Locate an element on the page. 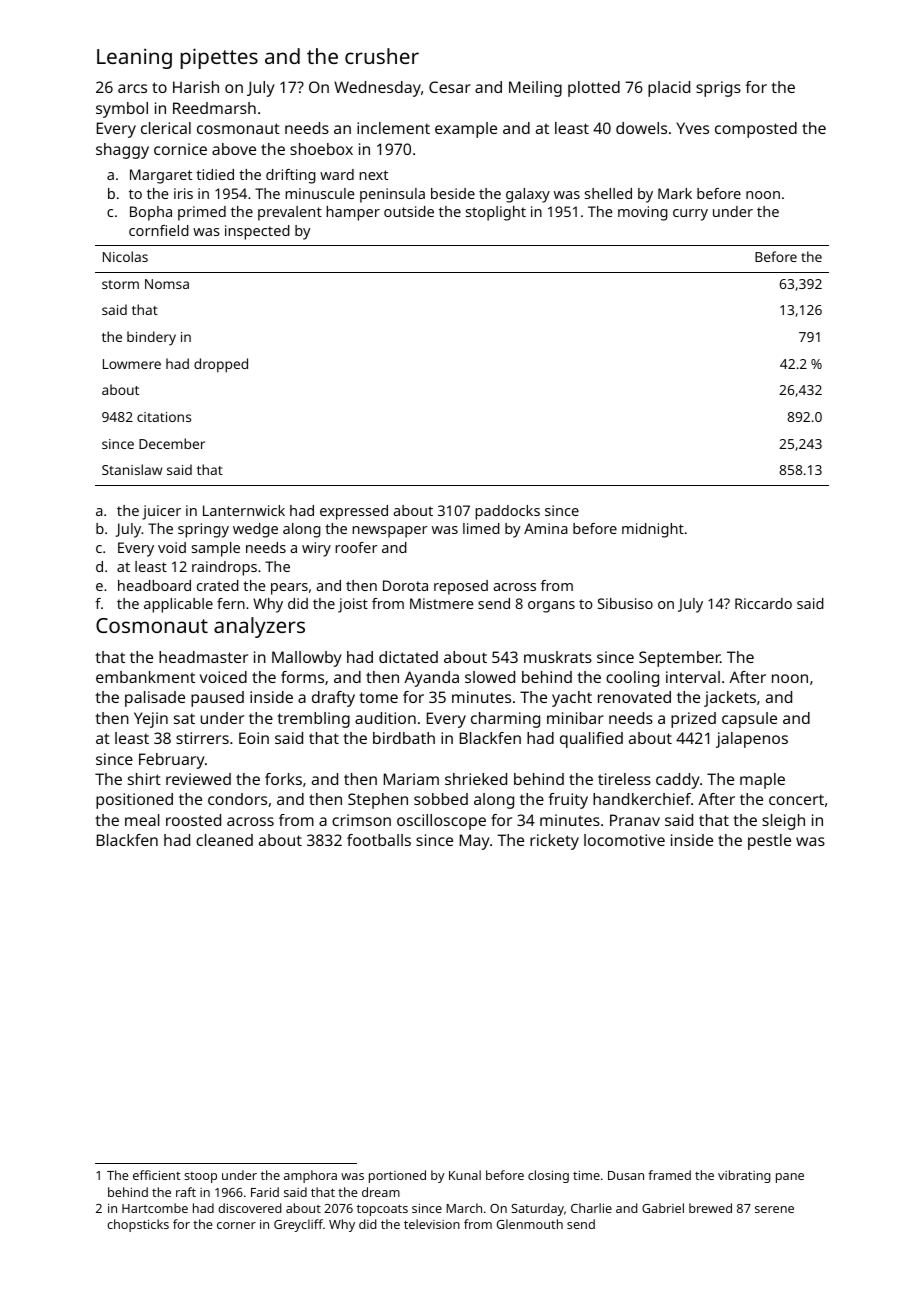  limed is located at coordinates (481, 528).
